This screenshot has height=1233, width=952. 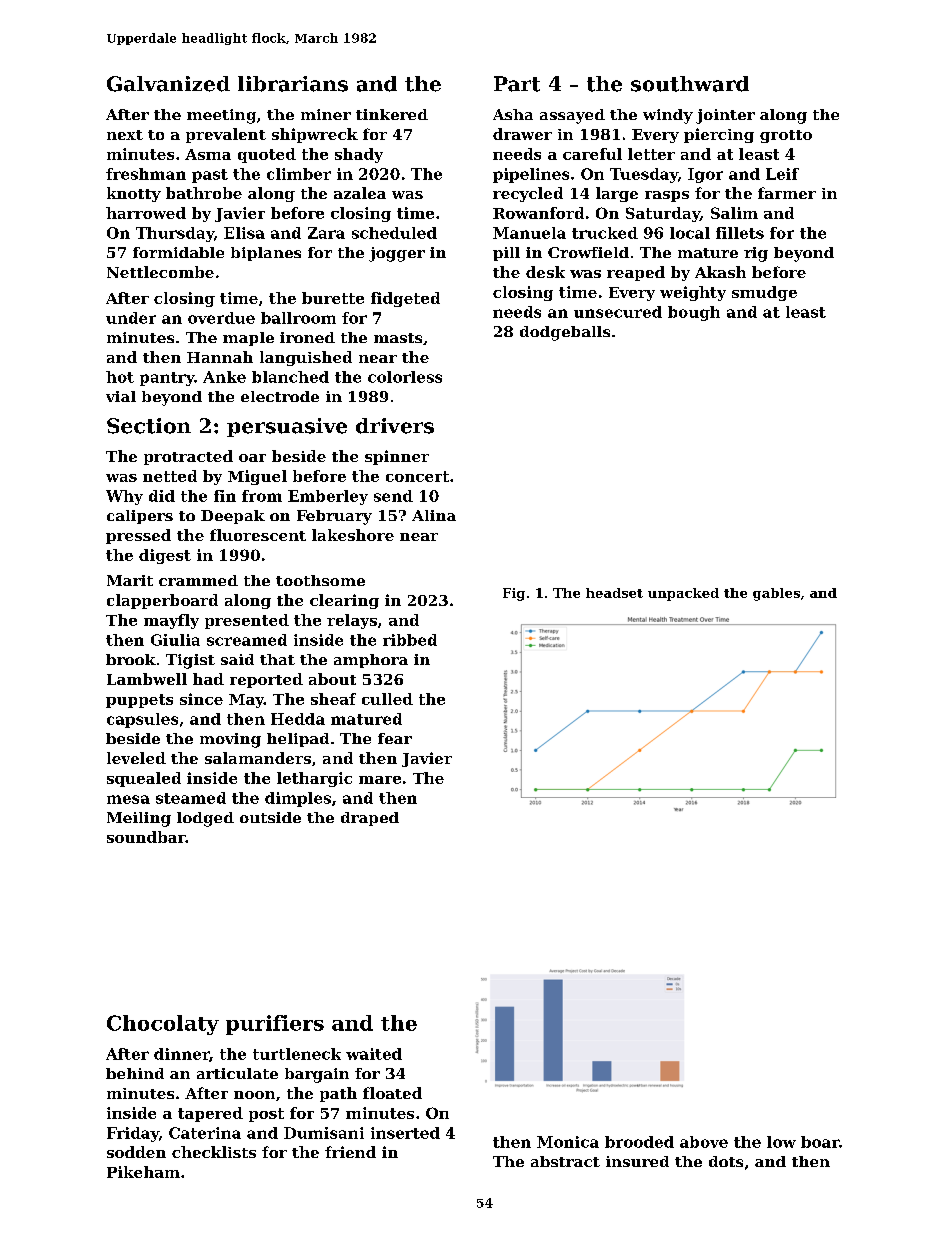 What do you see at coordinates (690, 84) in the screenshot?
I see `southward` at bounding box center [690, 84].
